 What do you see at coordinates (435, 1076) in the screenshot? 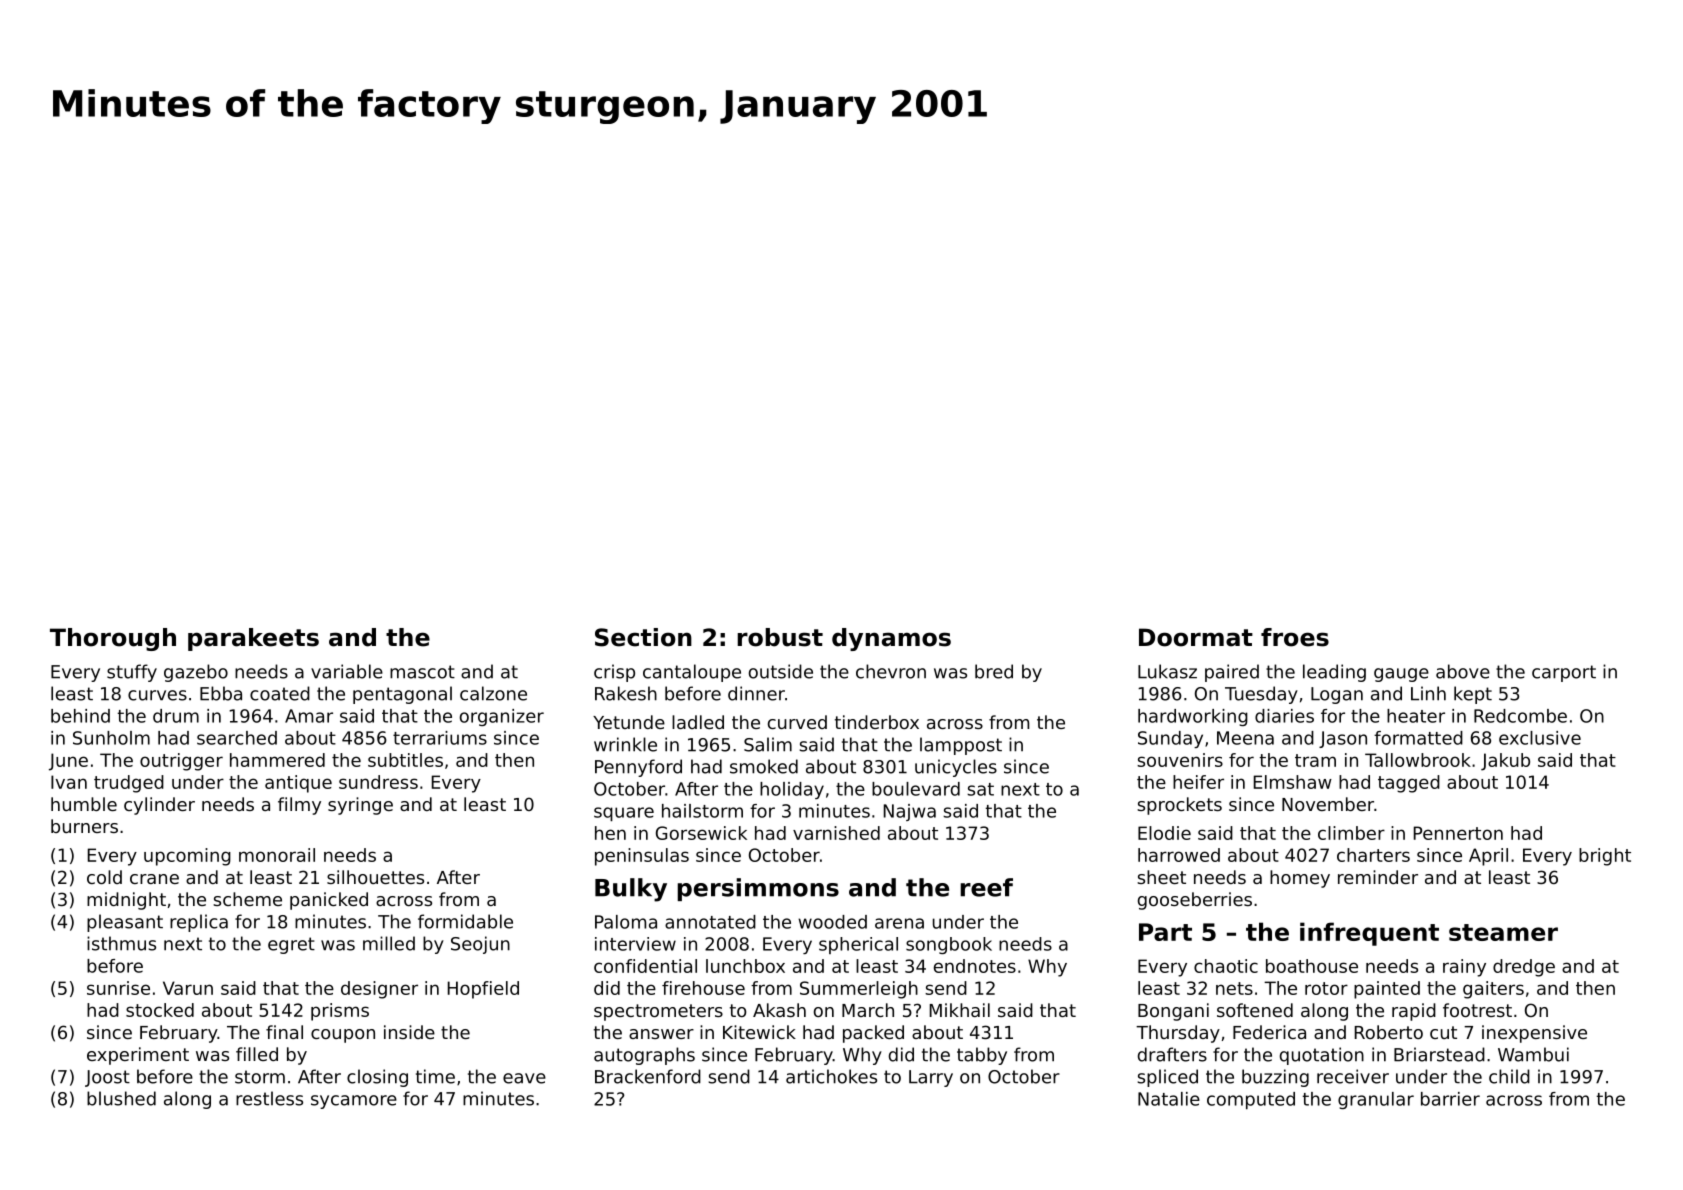
I see `time` at bounding box center [435, 1076].
